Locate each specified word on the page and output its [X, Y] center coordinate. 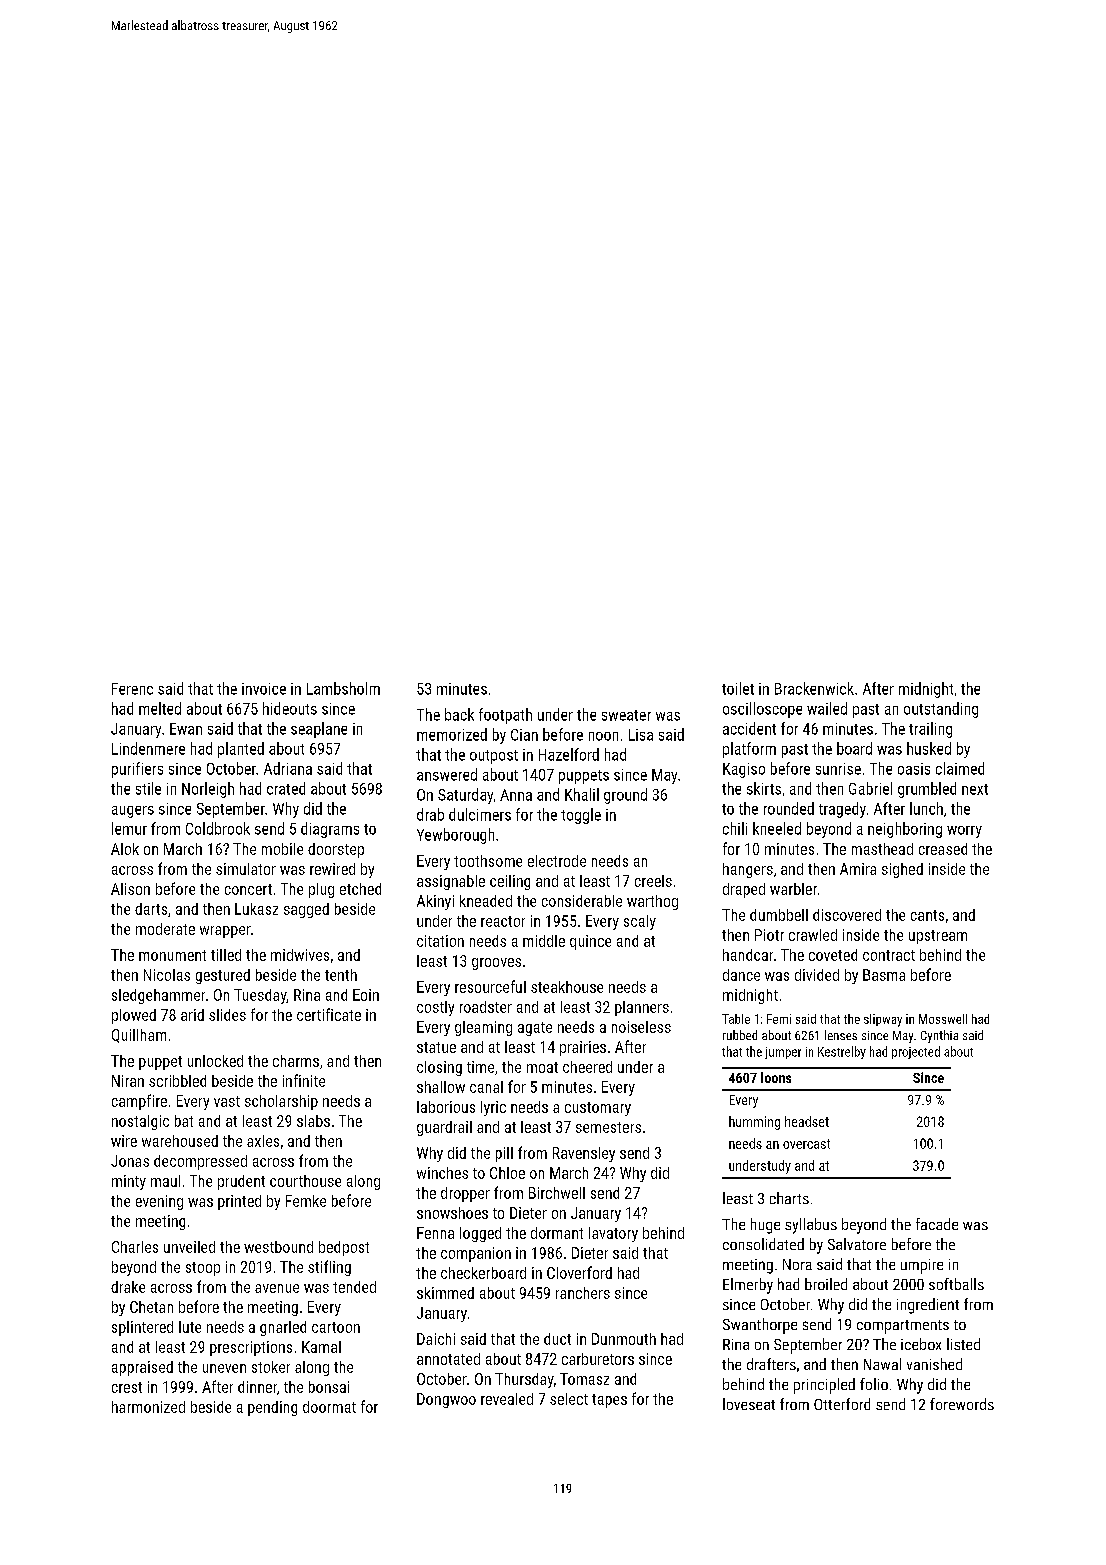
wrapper [225, 932]
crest [127, 1387]
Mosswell [943, 1019]
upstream [938, 937]
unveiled [189, 1247]
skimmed [445, 1293]
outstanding [941, 710]
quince [590, 942]
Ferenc [132, 689]
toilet [738, 688]
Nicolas [167, 975]
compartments [903, 1327]
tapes [609, 1401]
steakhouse [567, 987]
